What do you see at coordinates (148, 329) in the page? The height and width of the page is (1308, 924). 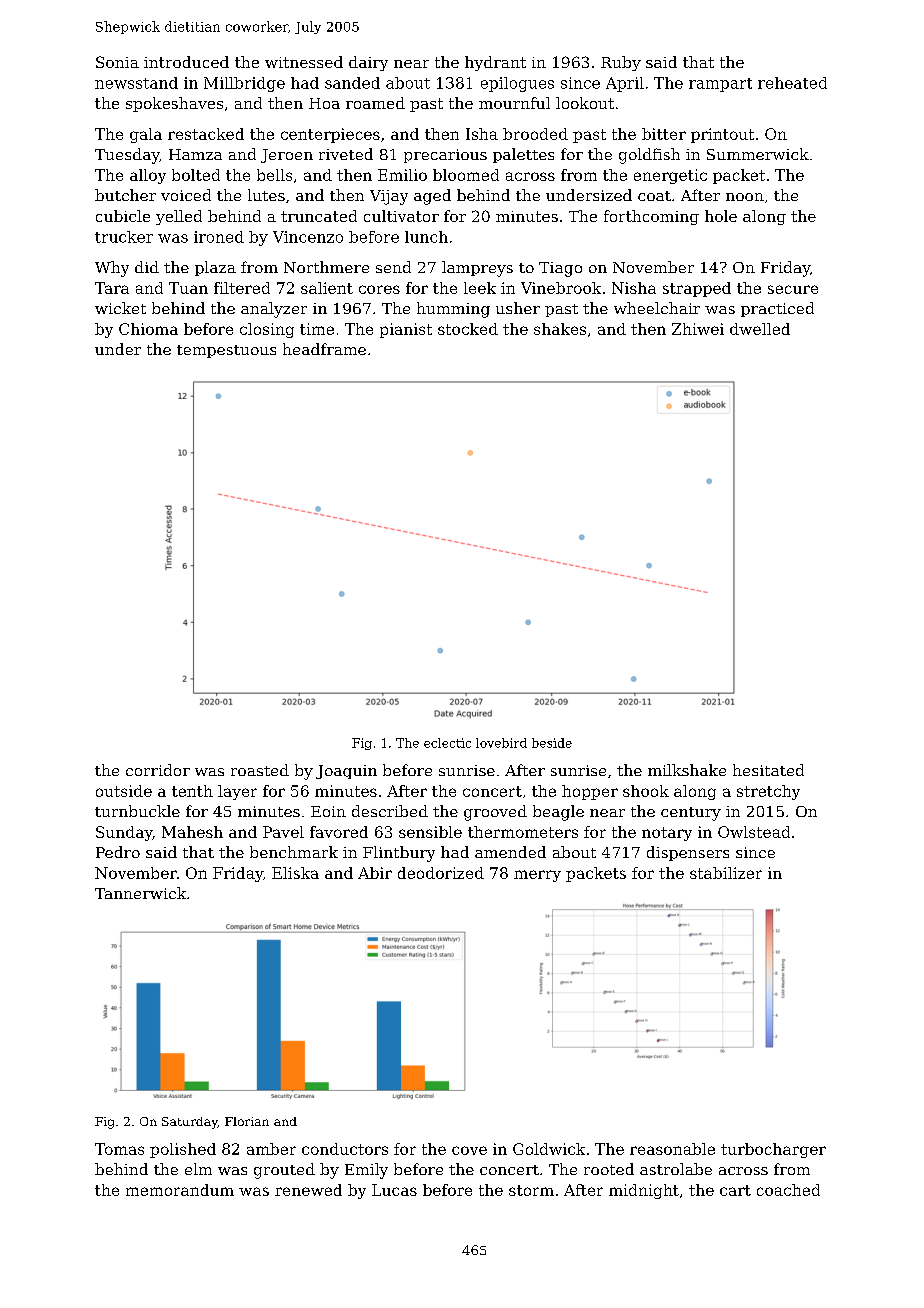 I see `Chioma` at bounding box center [148, 329].
